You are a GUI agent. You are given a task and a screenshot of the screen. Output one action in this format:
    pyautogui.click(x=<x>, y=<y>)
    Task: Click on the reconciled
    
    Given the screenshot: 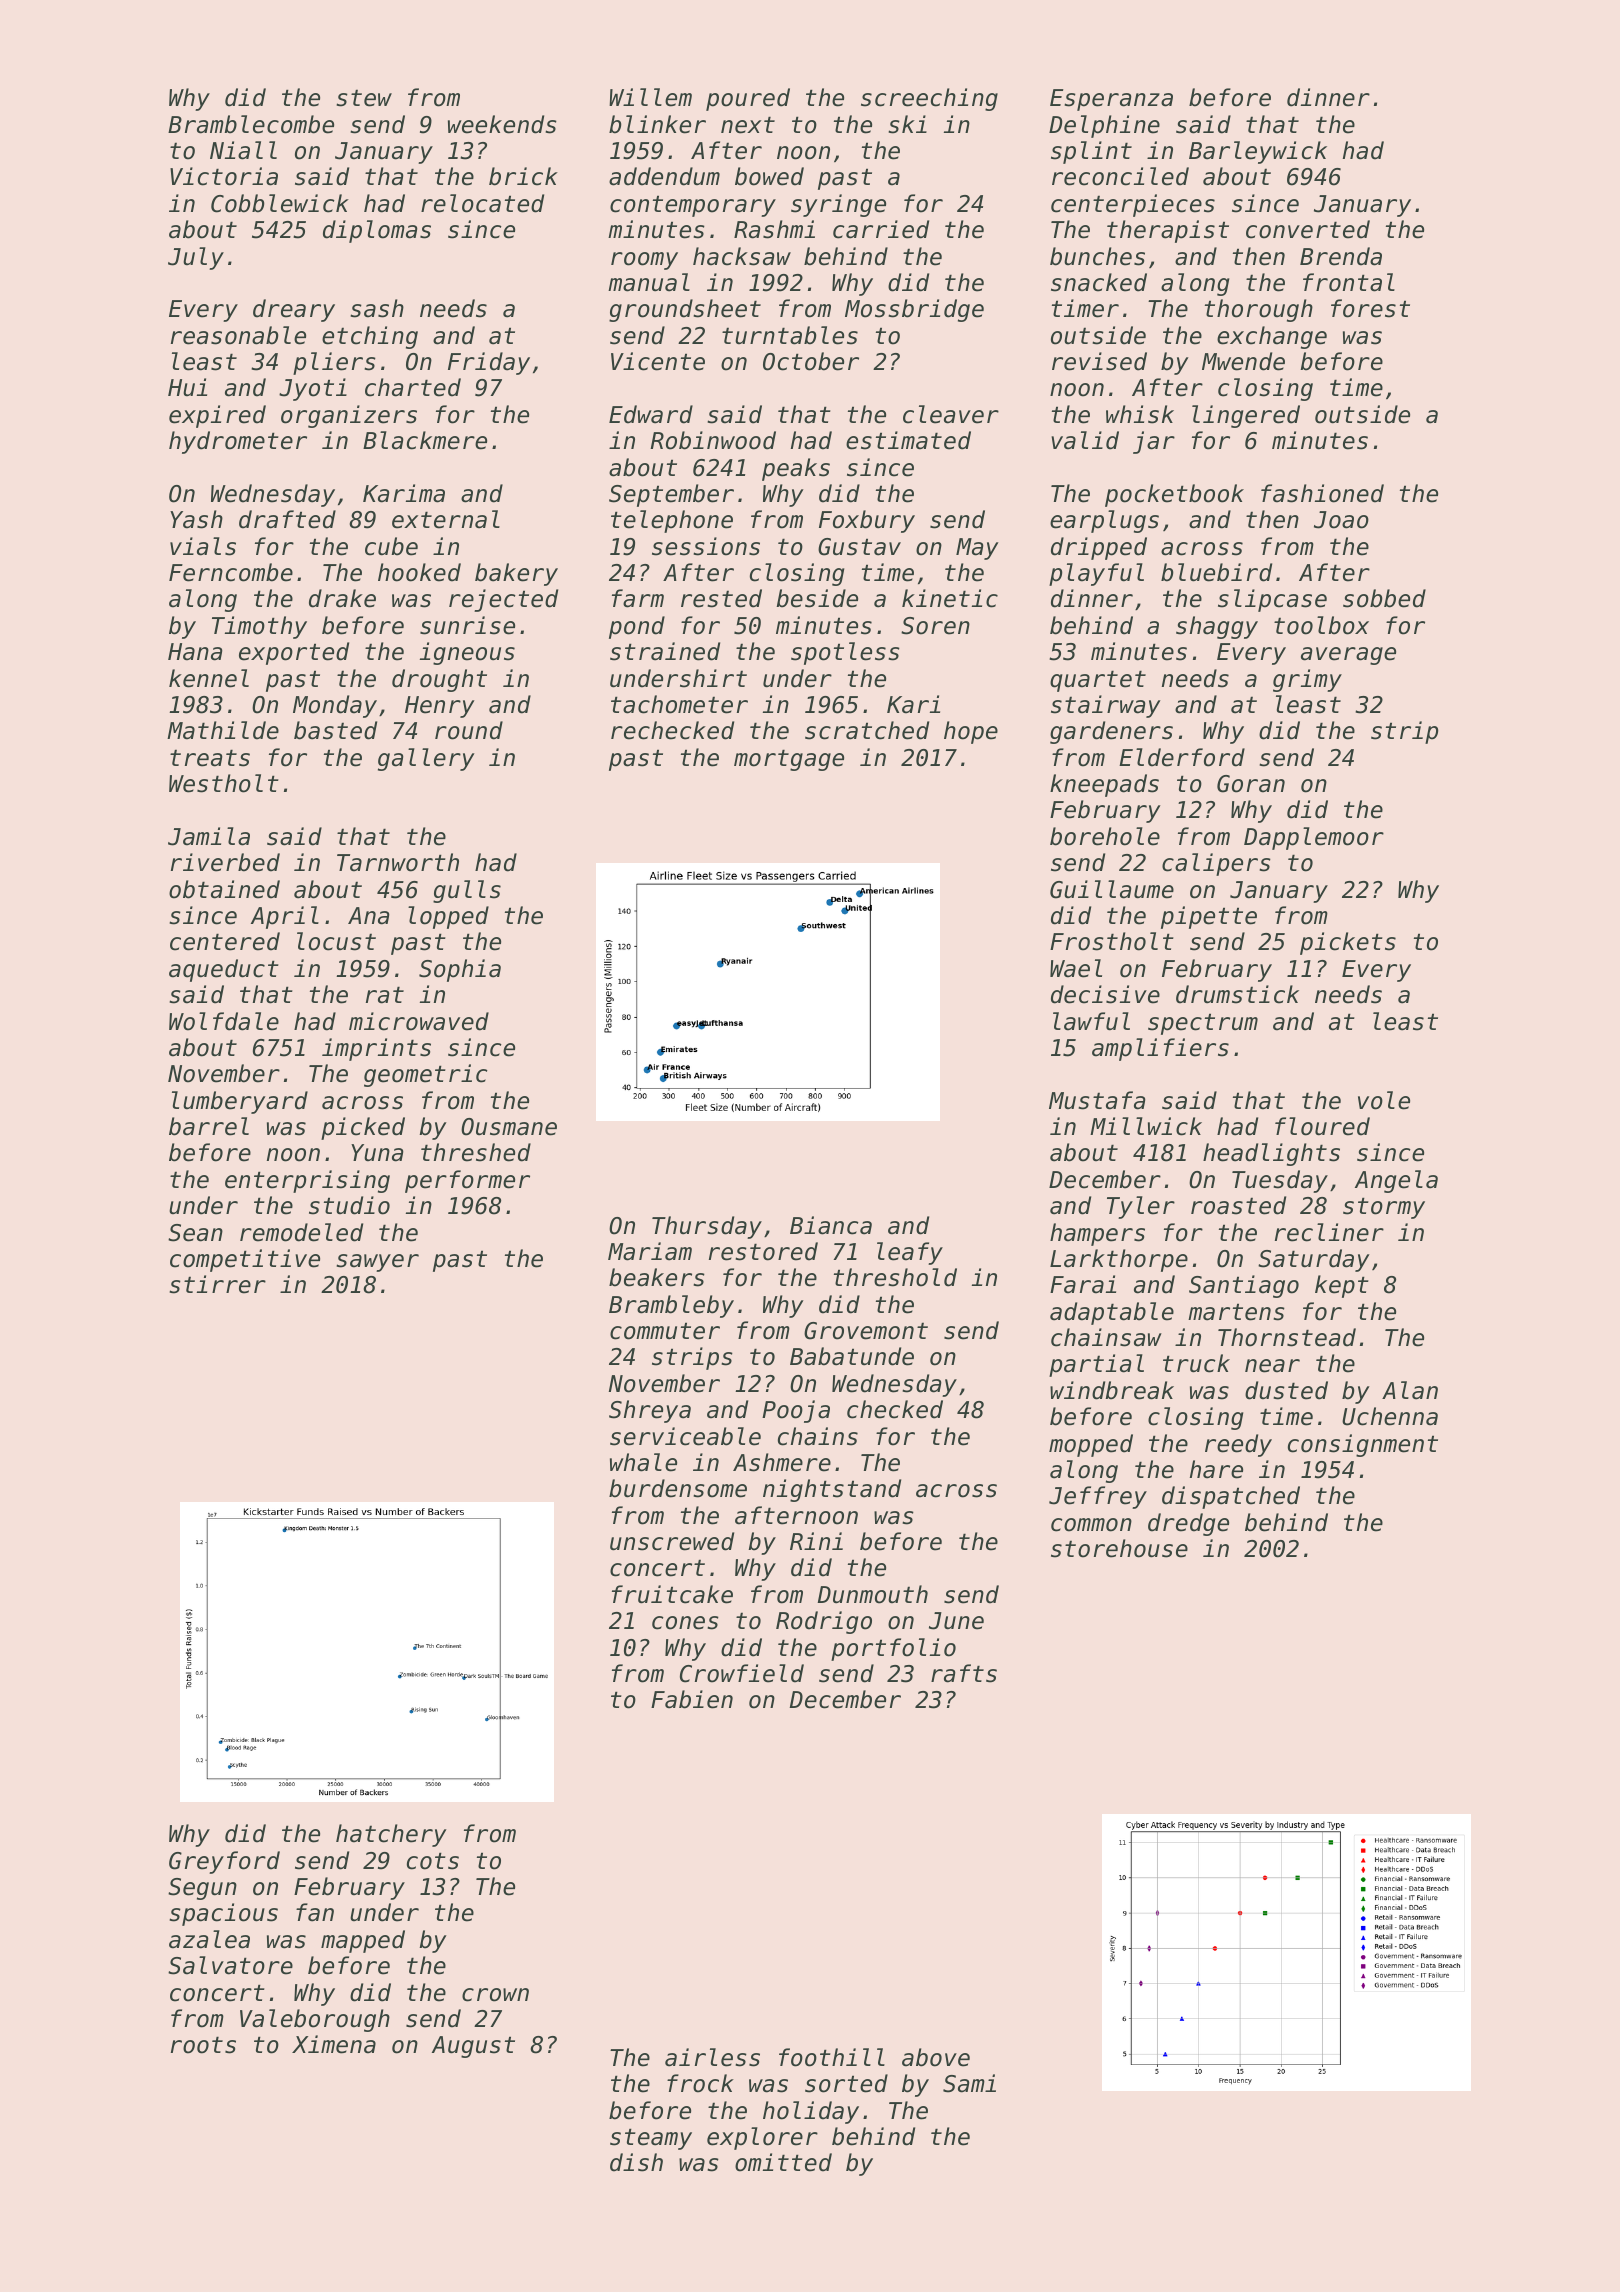 What is the action you would take?
    pyautogui.click(x=1120, y=176)
